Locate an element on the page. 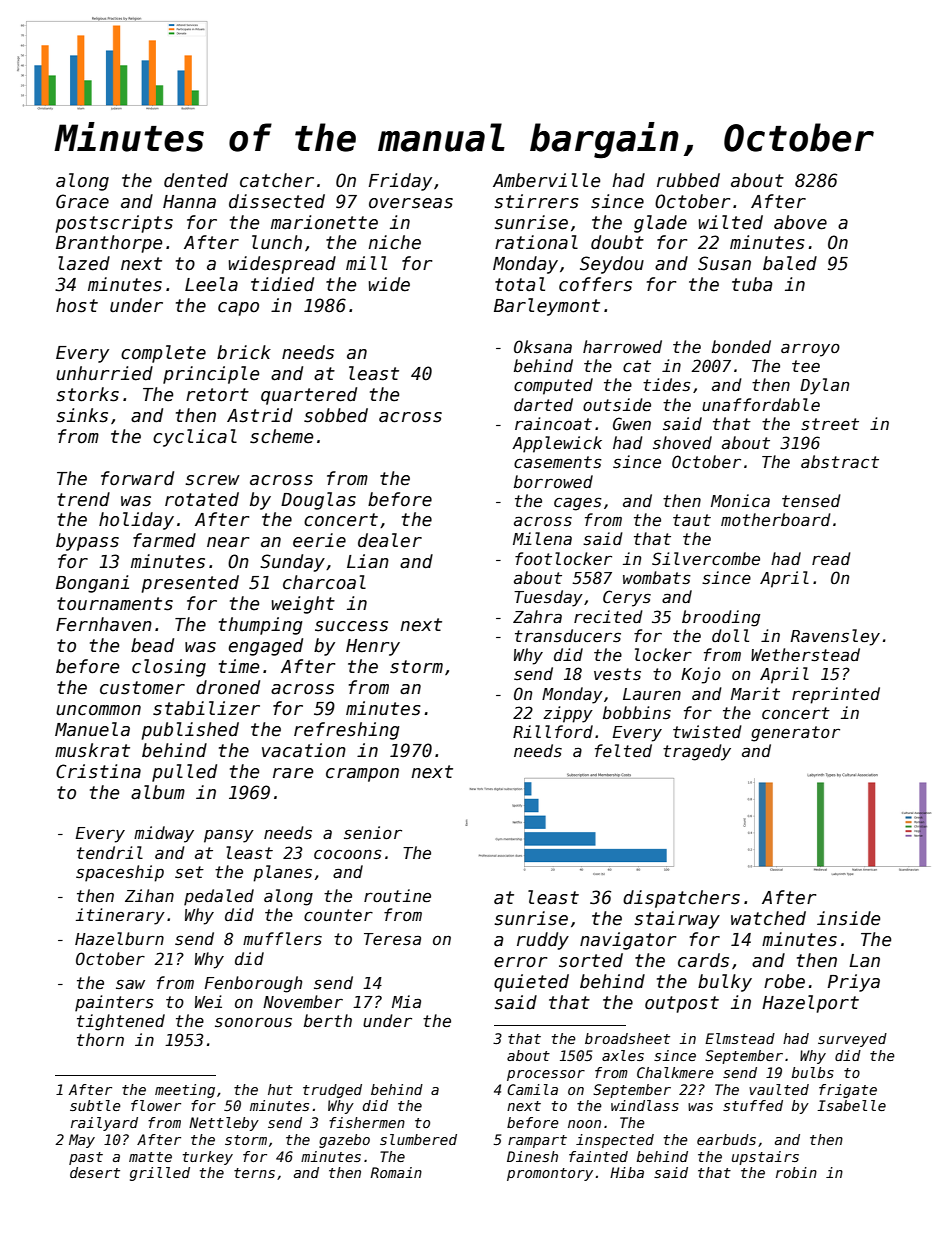  tensed is located at coordinates (811, 501).
